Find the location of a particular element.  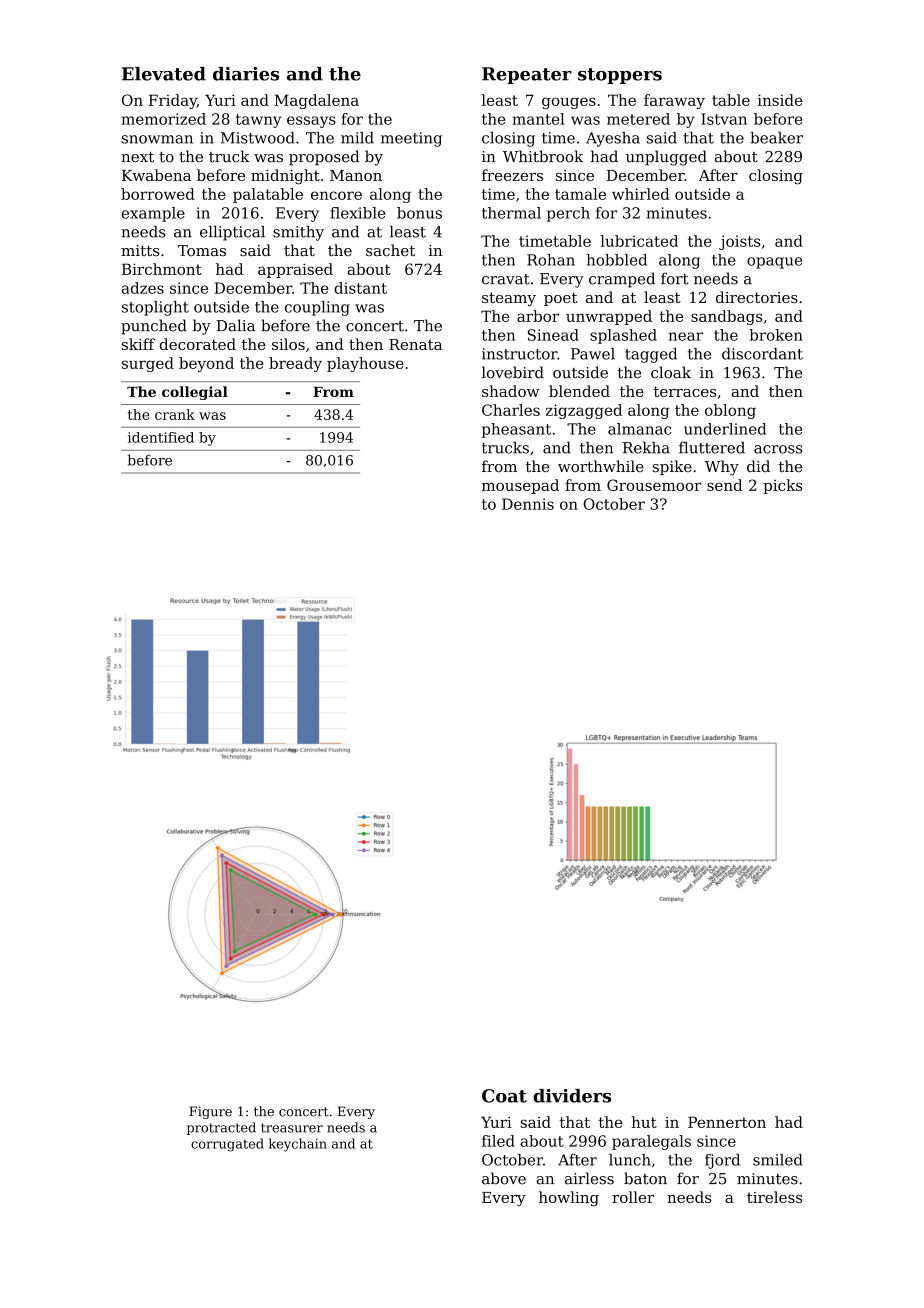

inside is located at coordinates (780, 100).
